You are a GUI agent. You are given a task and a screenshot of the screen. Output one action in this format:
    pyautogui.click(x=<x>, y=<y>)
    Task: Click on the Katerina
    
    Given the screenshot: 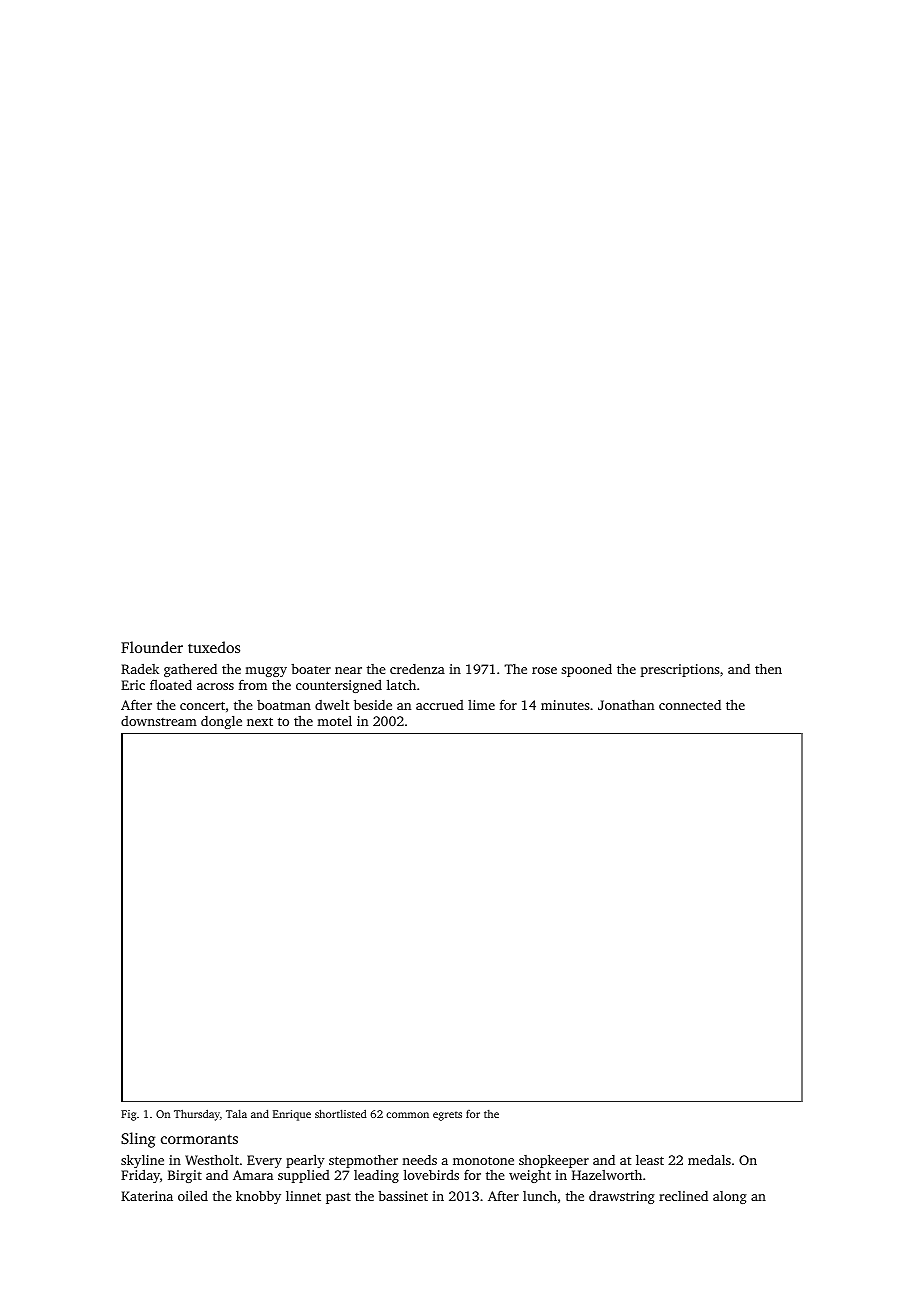 What is the action you would take?
    pyautogui.click(x=147, y=1196)
